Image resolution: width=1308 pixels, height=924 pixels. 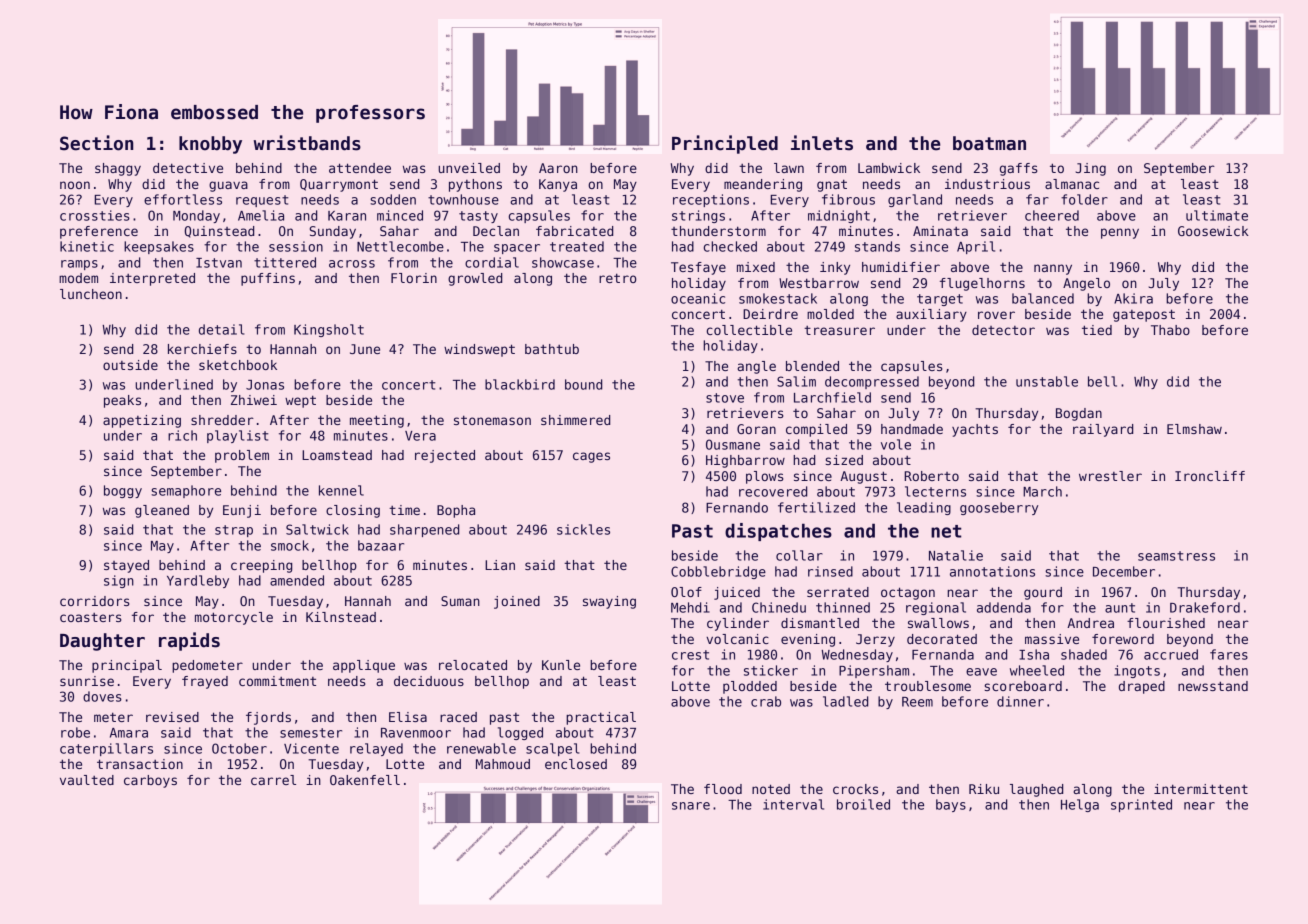 What do you see at coordinates (1210, 476) in the page?
I see `Ironcliff` at bounding box center [1210, 476].
